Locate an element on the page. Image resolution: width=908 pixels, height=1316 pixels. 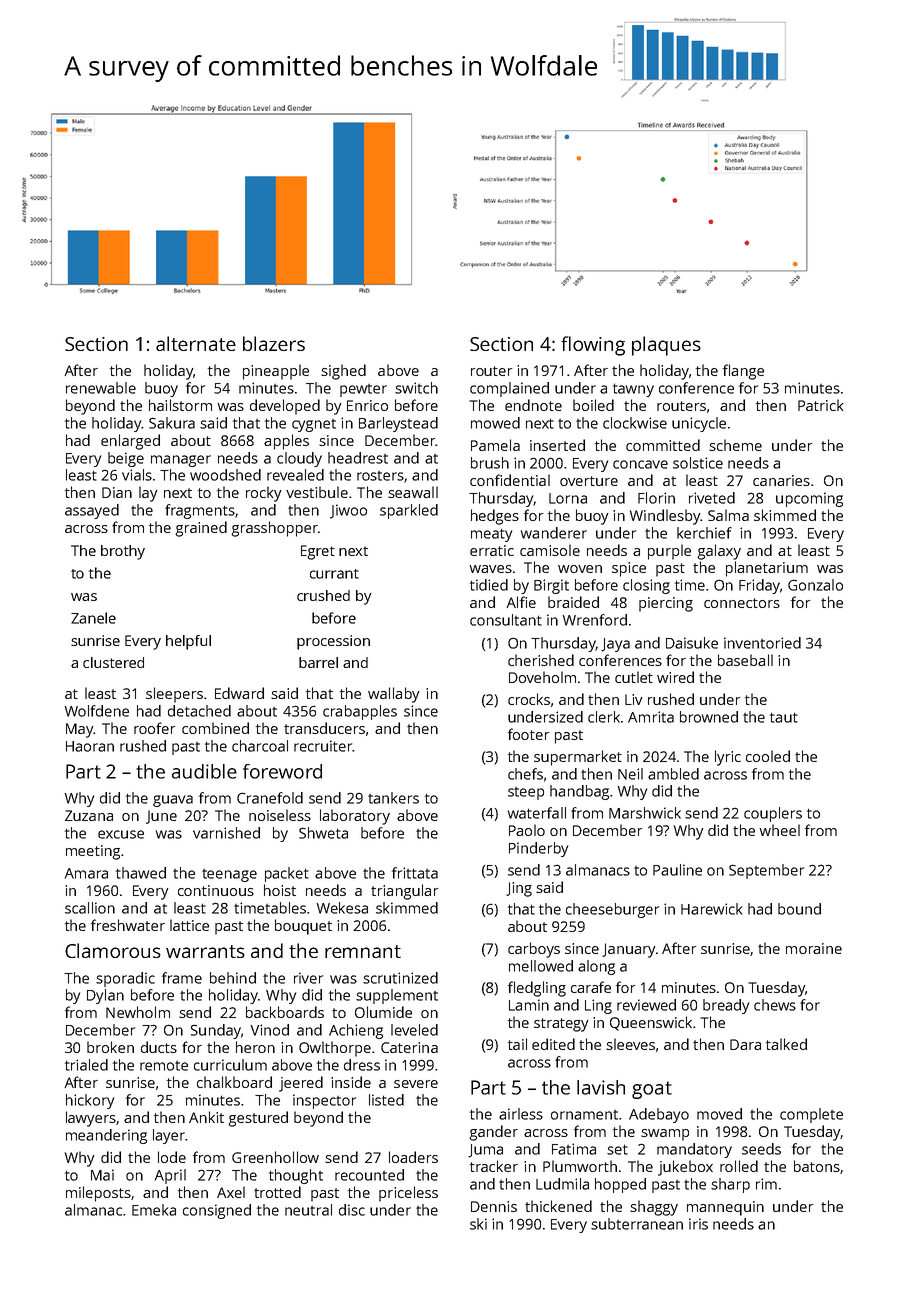
moved is located at coordinates (719, 1114).
